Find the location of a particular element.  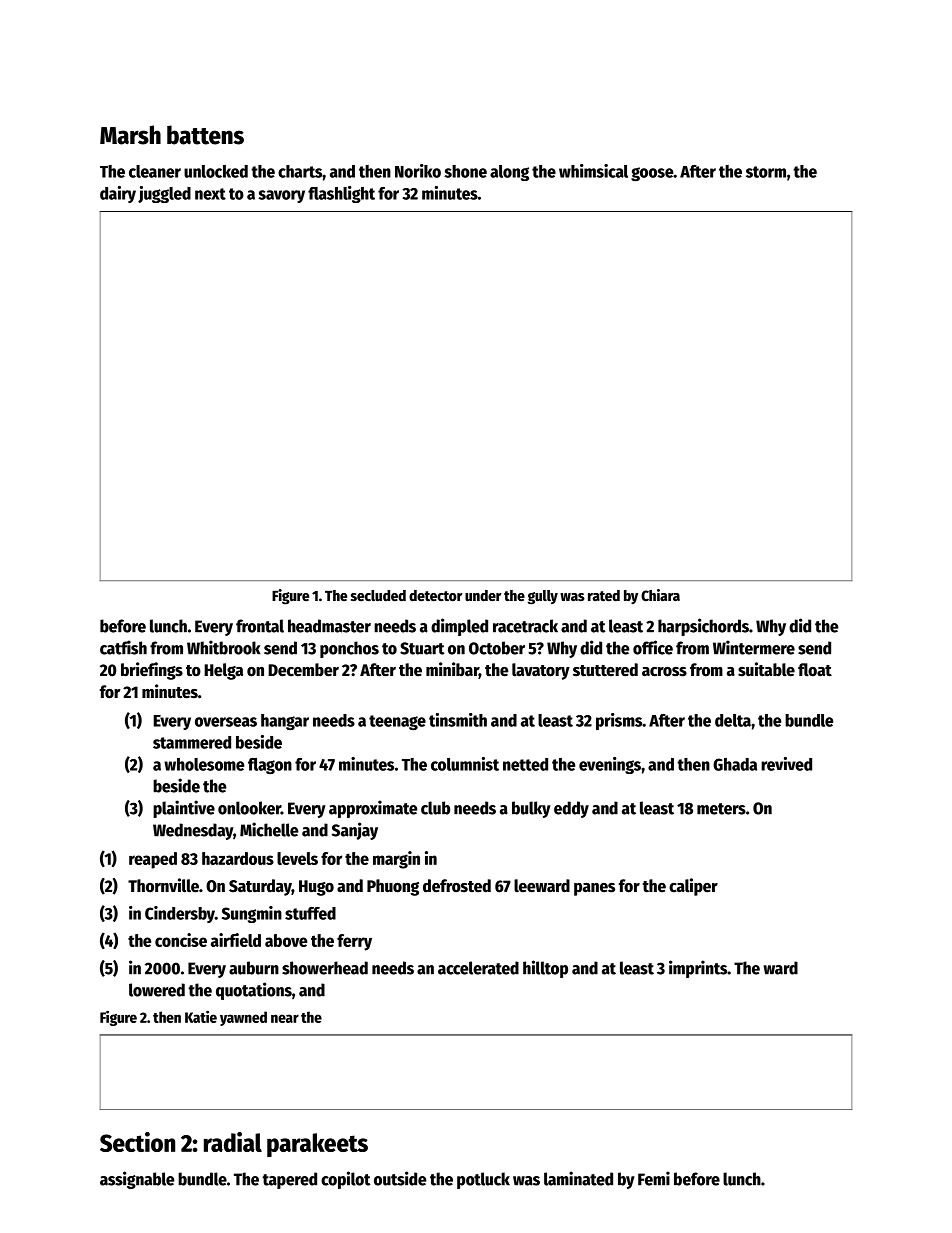

catfish is located at coordinates (123, 647).
